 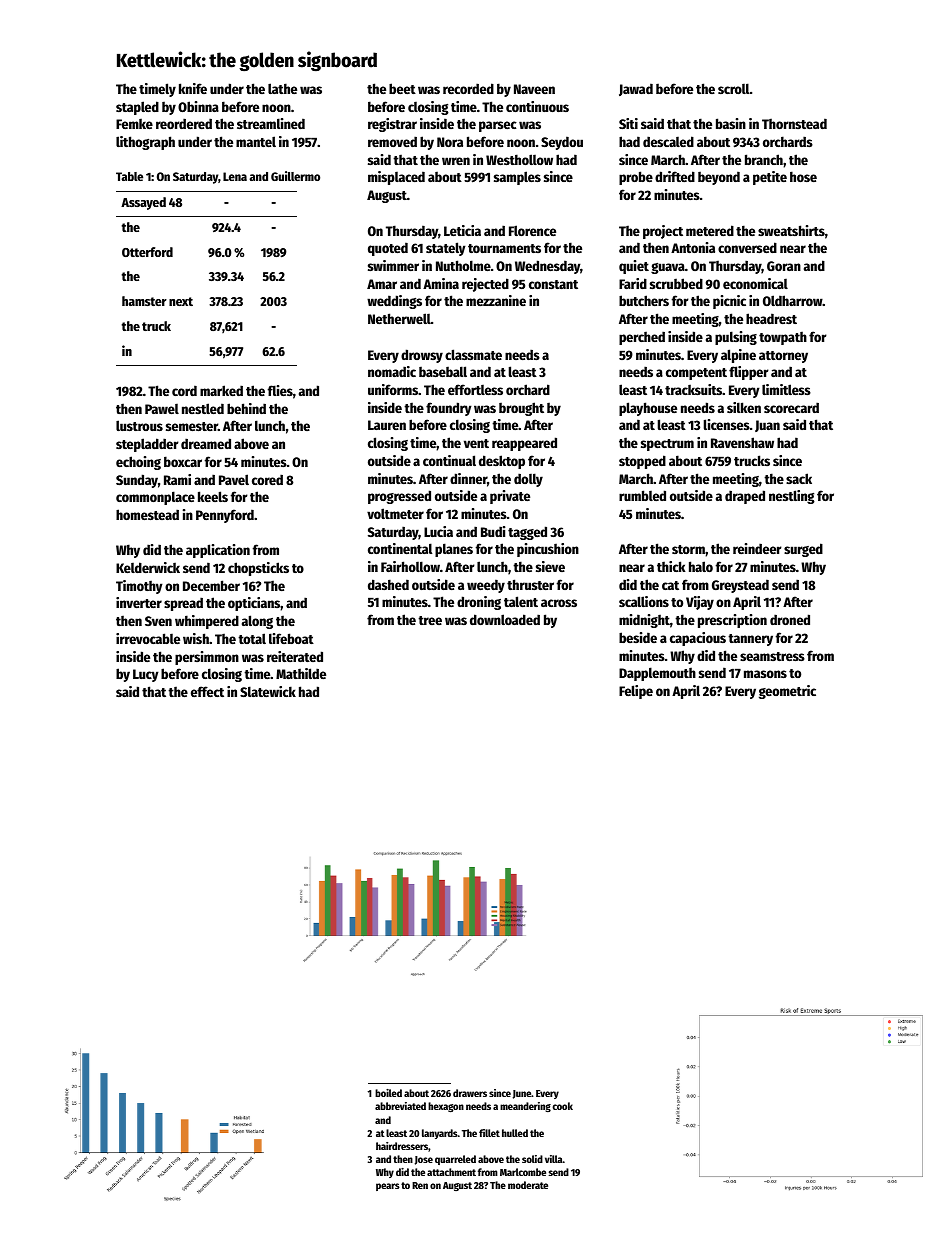 What do you see at coordinates (791, 230) in the page?
I see `sweatshirts` at bounding box center [791, 230].
